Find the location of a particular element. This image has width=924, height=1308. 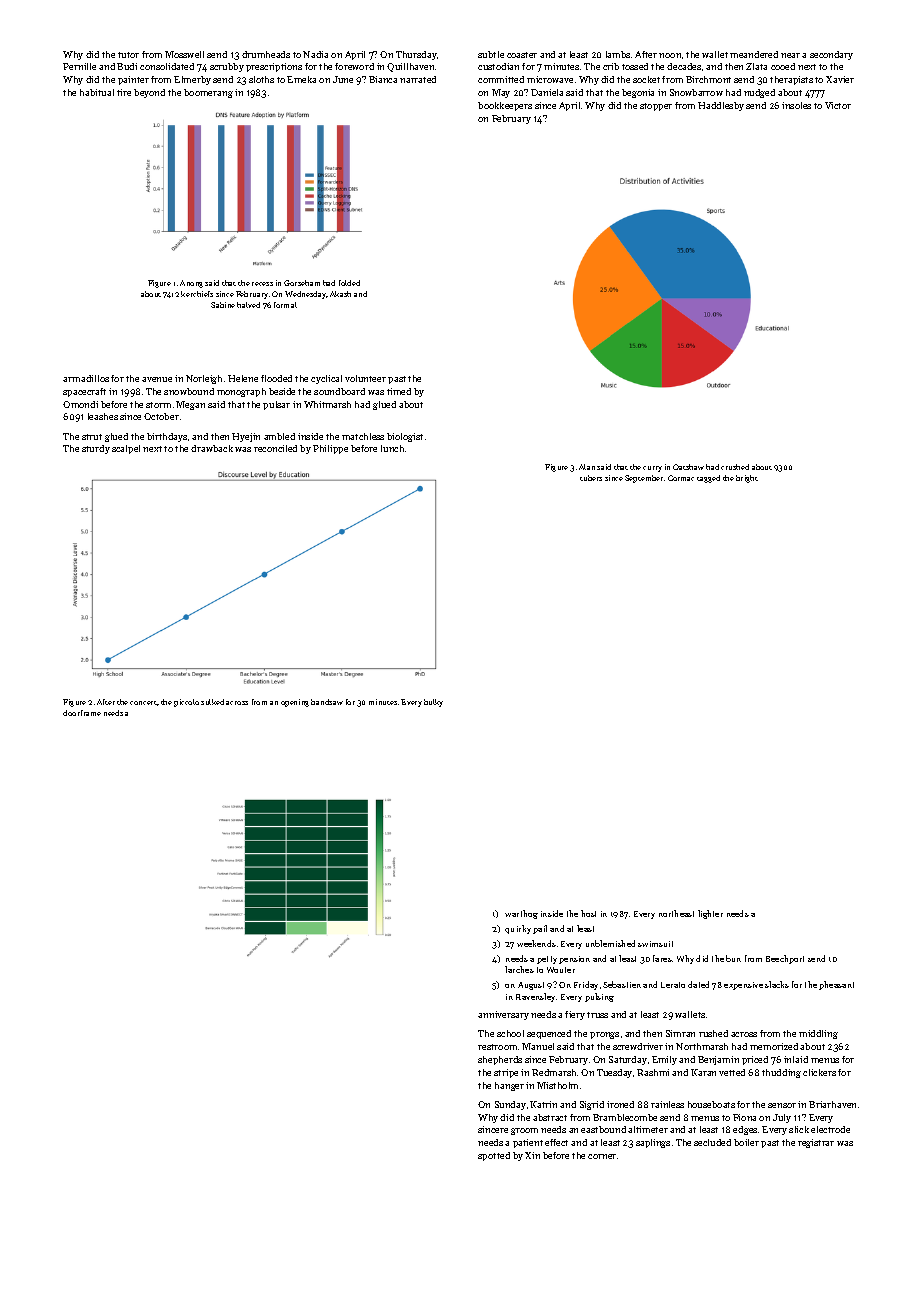

bookkeepers is located at coordinates (505, 106).
